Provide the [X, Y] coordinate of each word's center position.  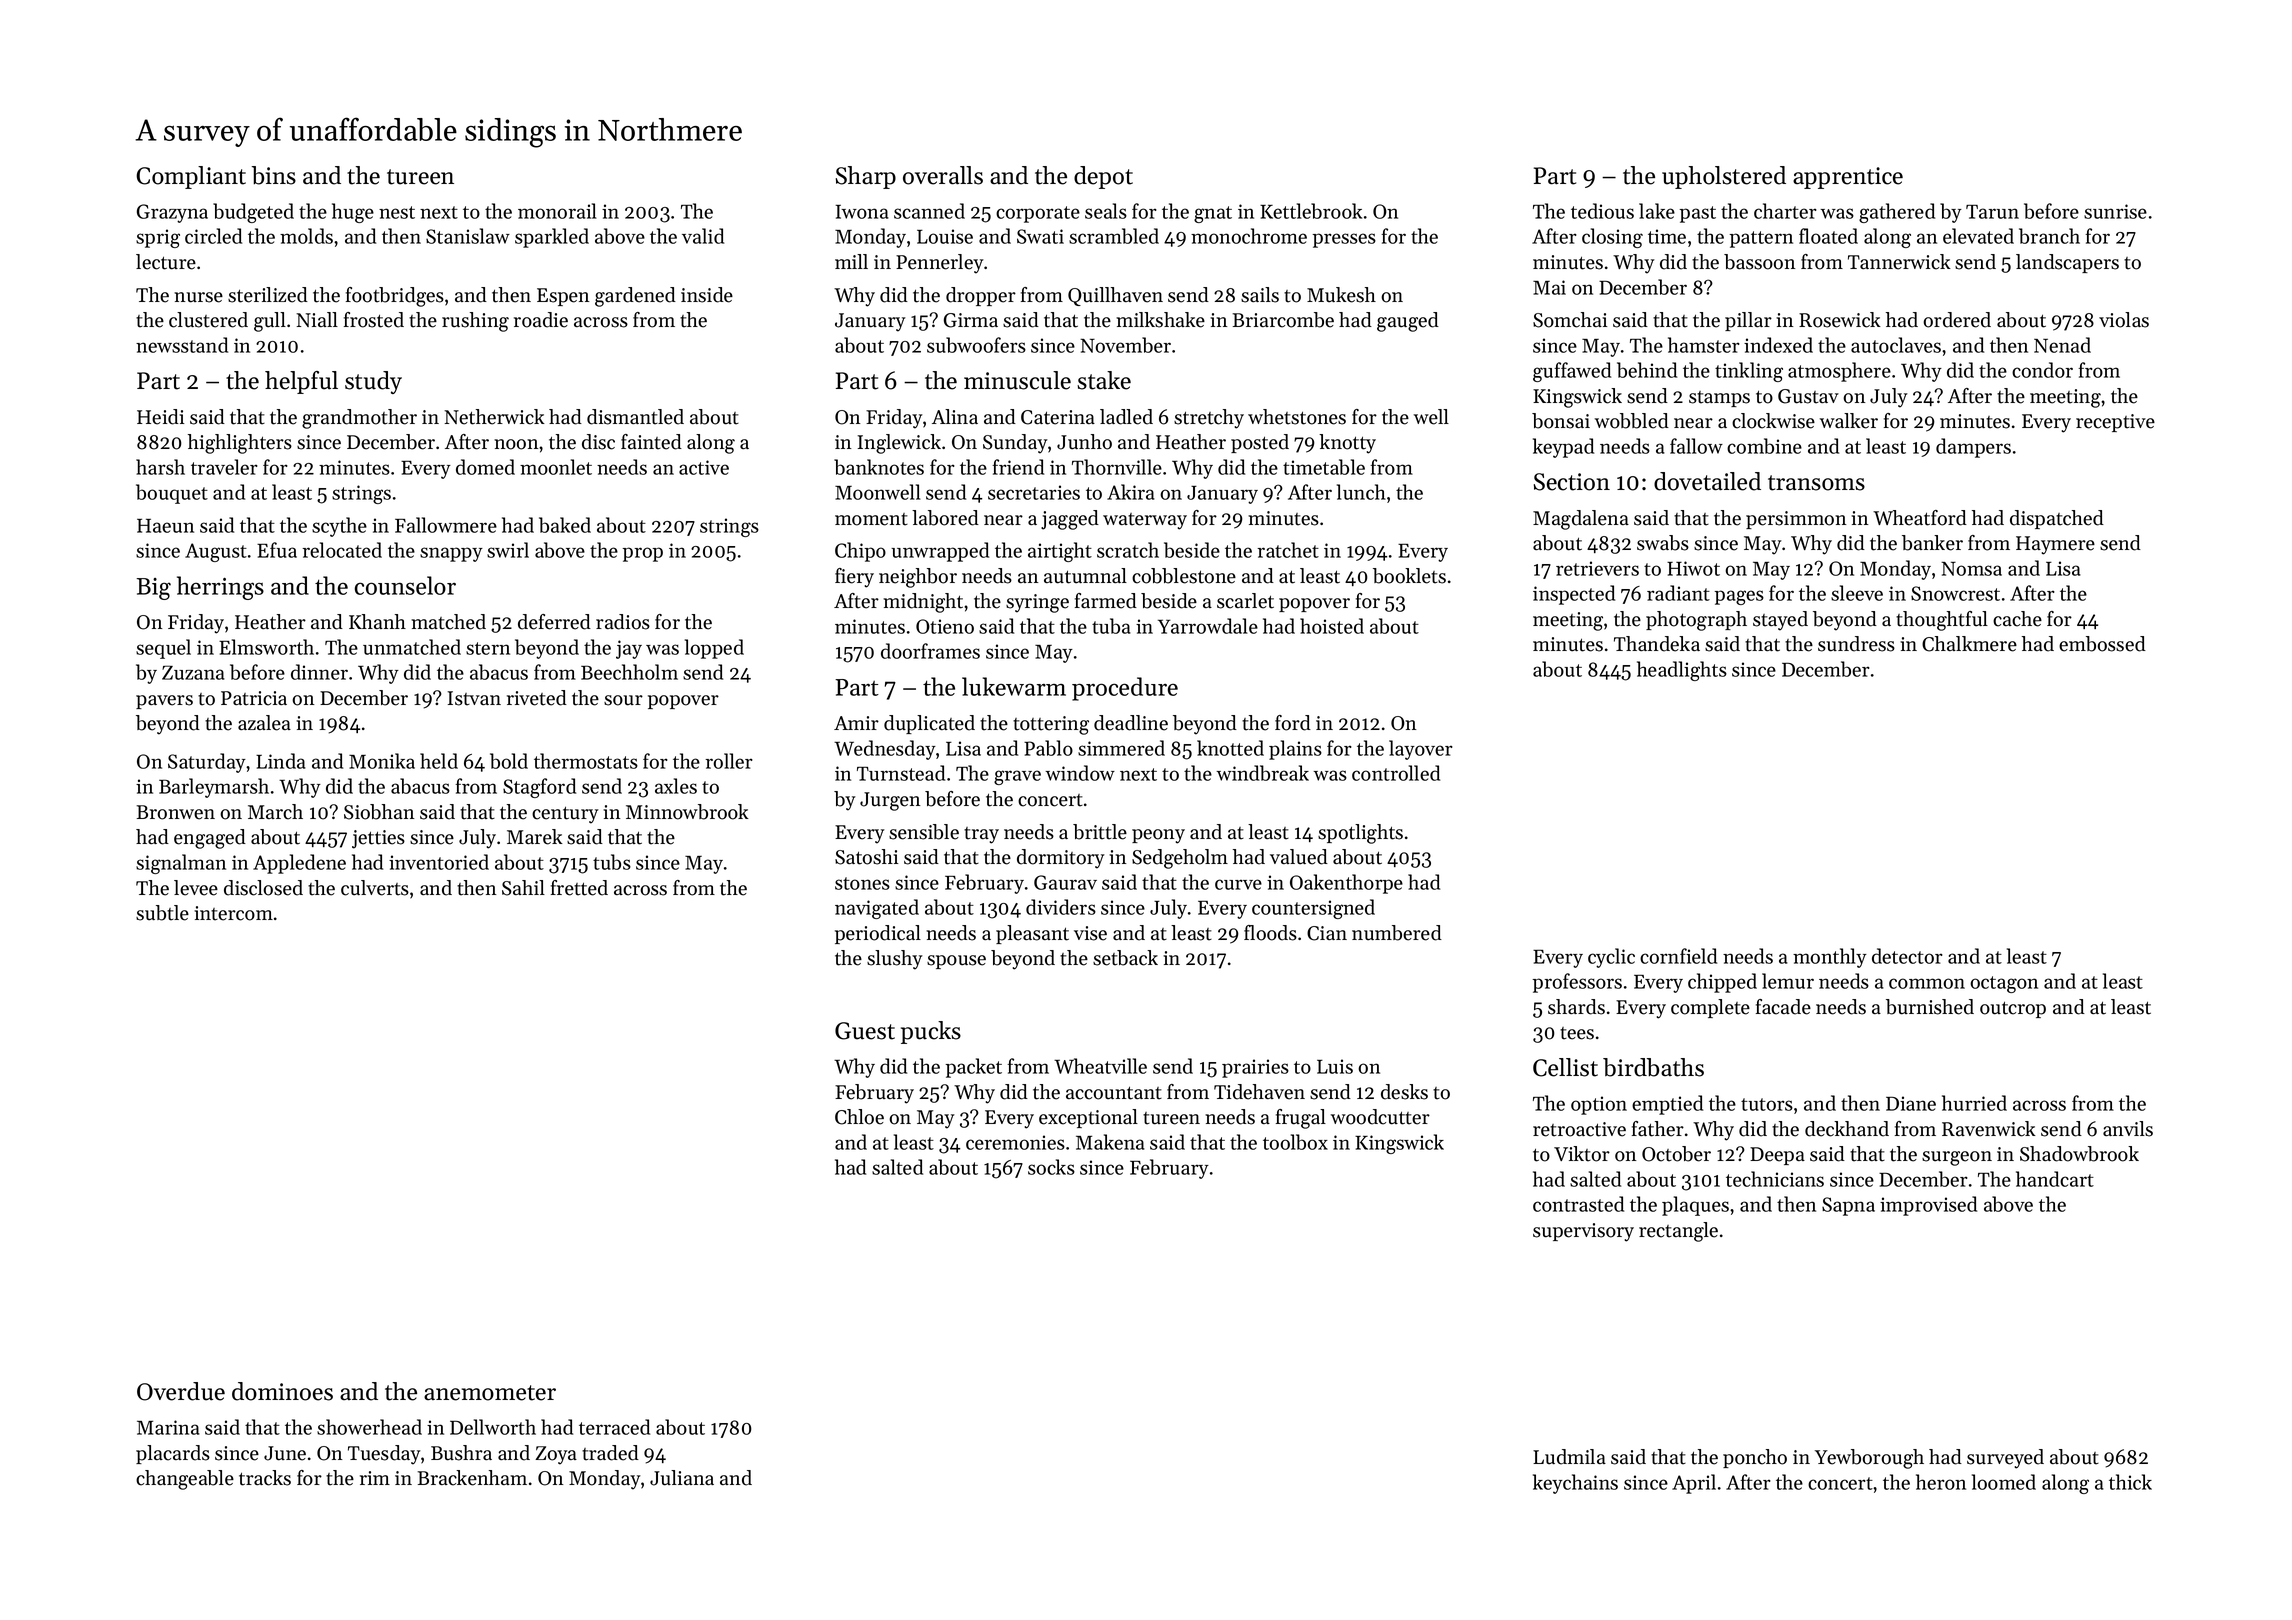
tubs [612, 862]
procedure [1125, 689]
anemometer [490, 1393]
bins [274, 175]
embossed [2102, 644]
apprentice [1848, 178]
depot [1103, 177]
